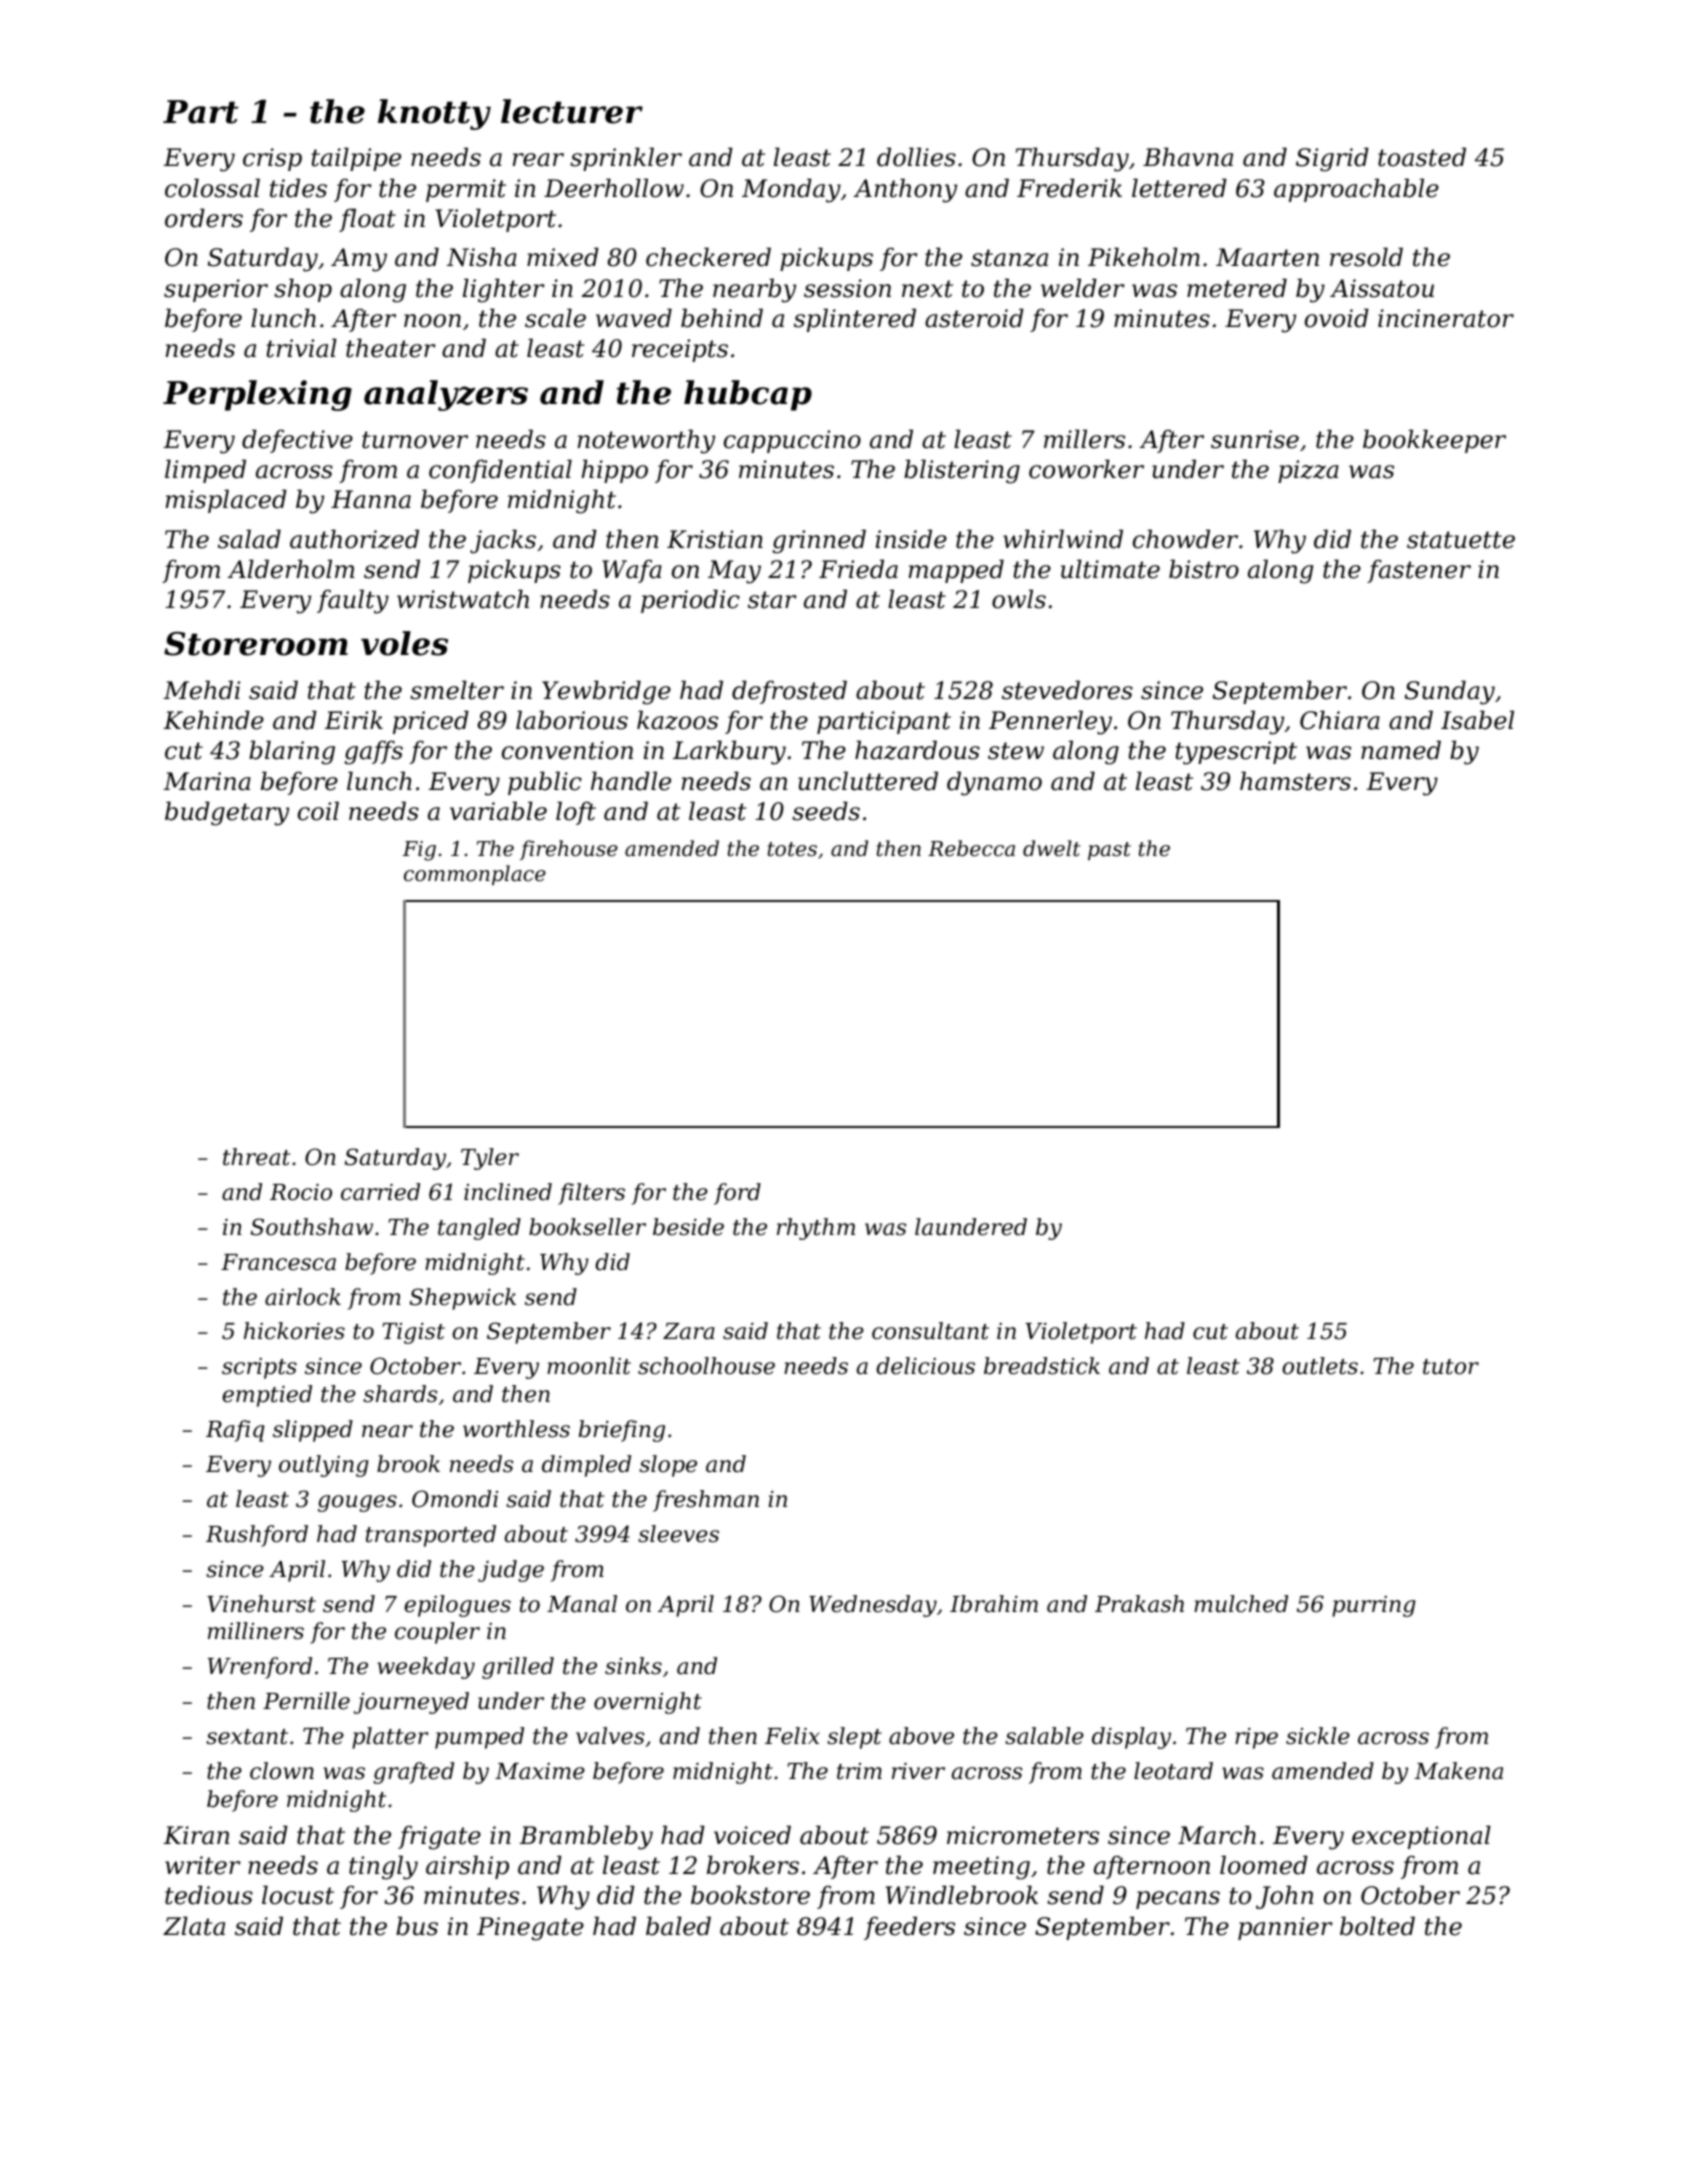 This screenshot has width=1683, height=2178. What do you see at coordinates (463, 599) in the screenshot?
I see `wristwatch` at bounding box center [463, 599].
